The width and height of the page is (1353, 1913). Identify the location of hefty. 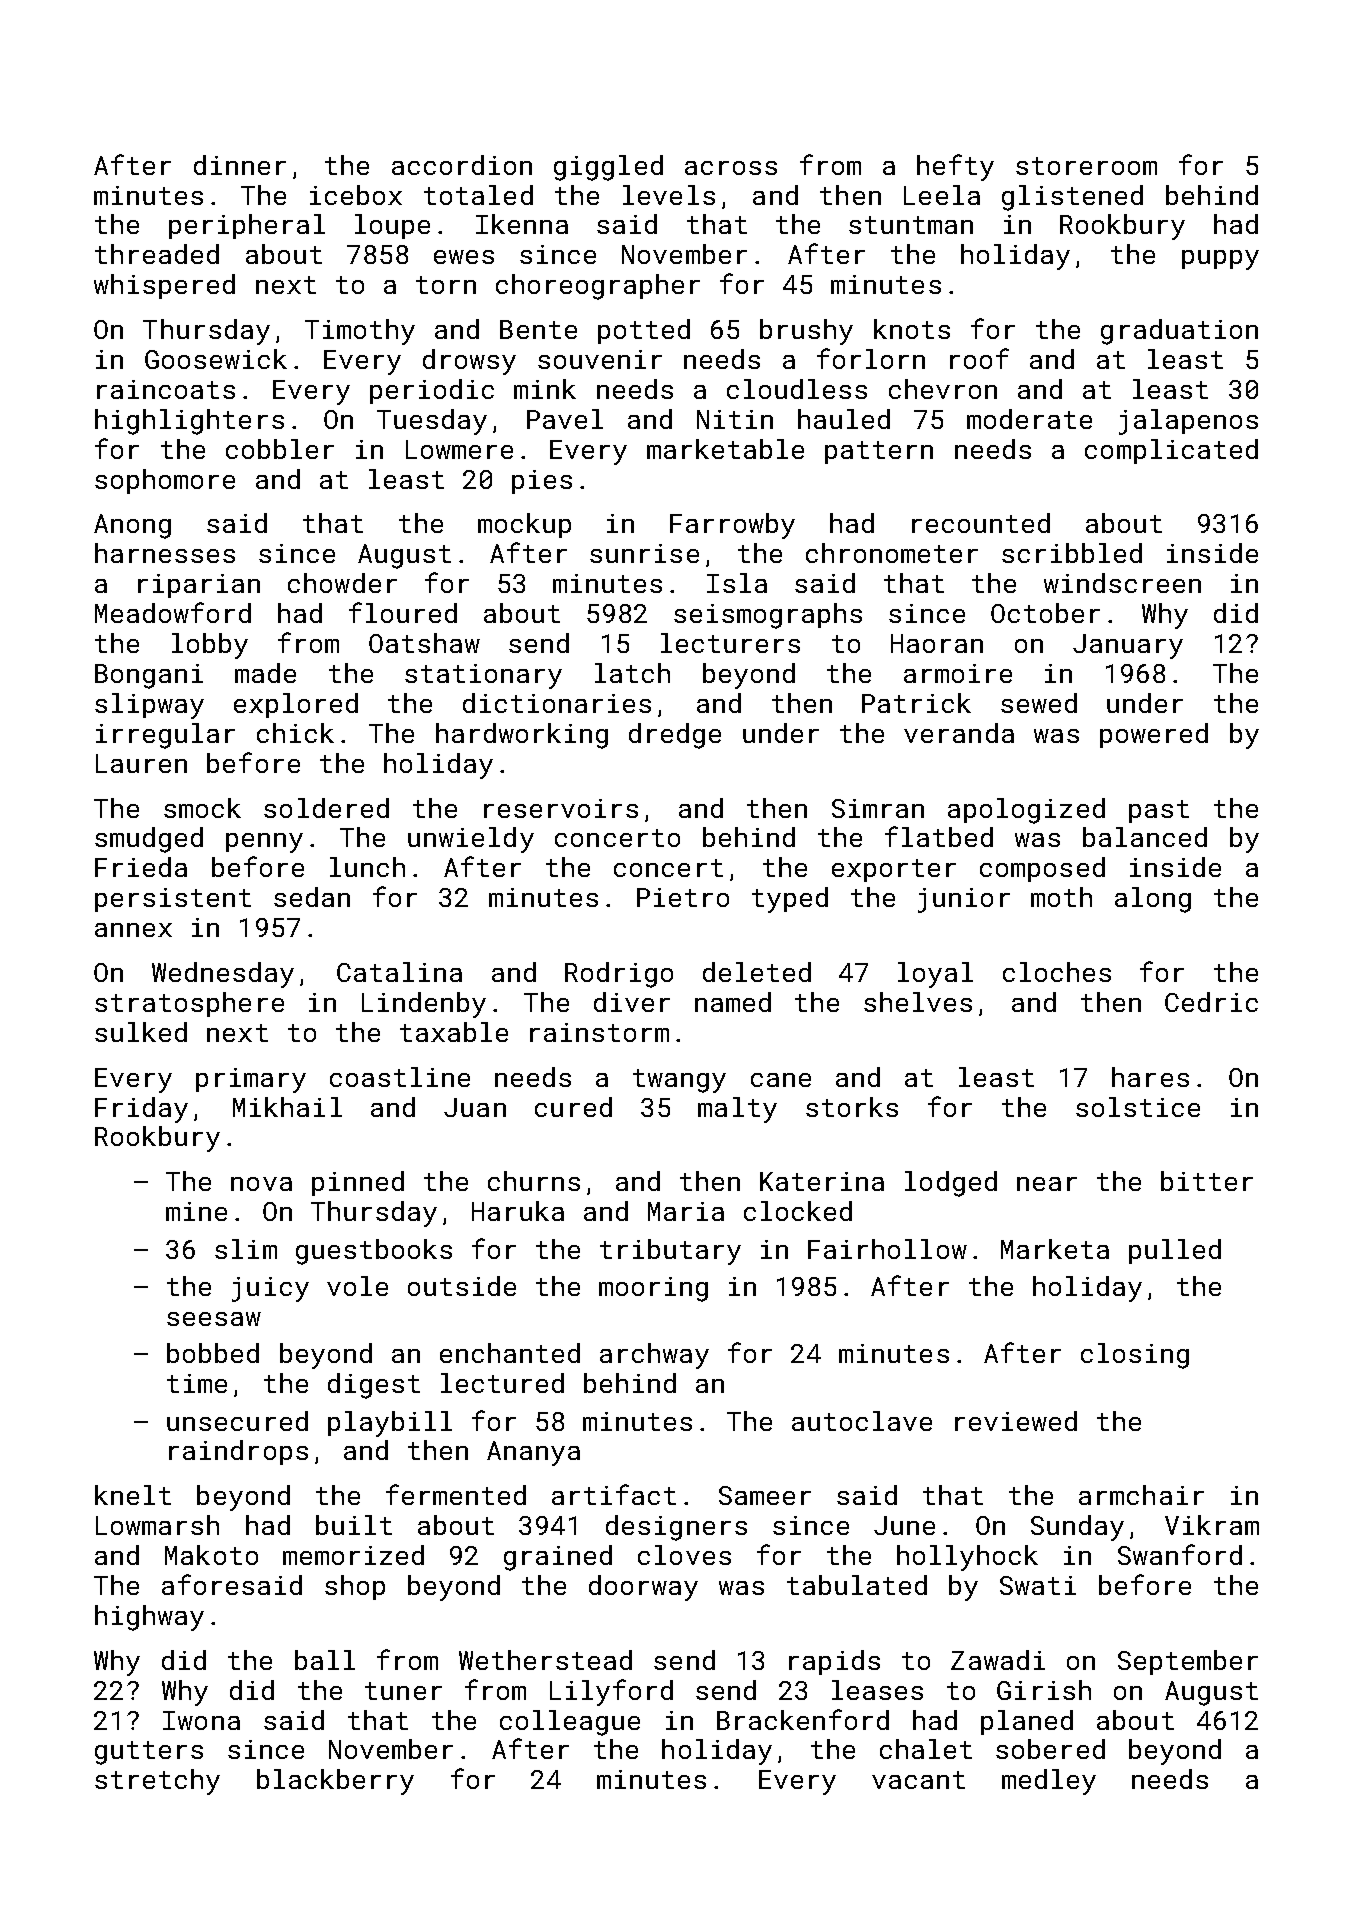
(955, 167).
